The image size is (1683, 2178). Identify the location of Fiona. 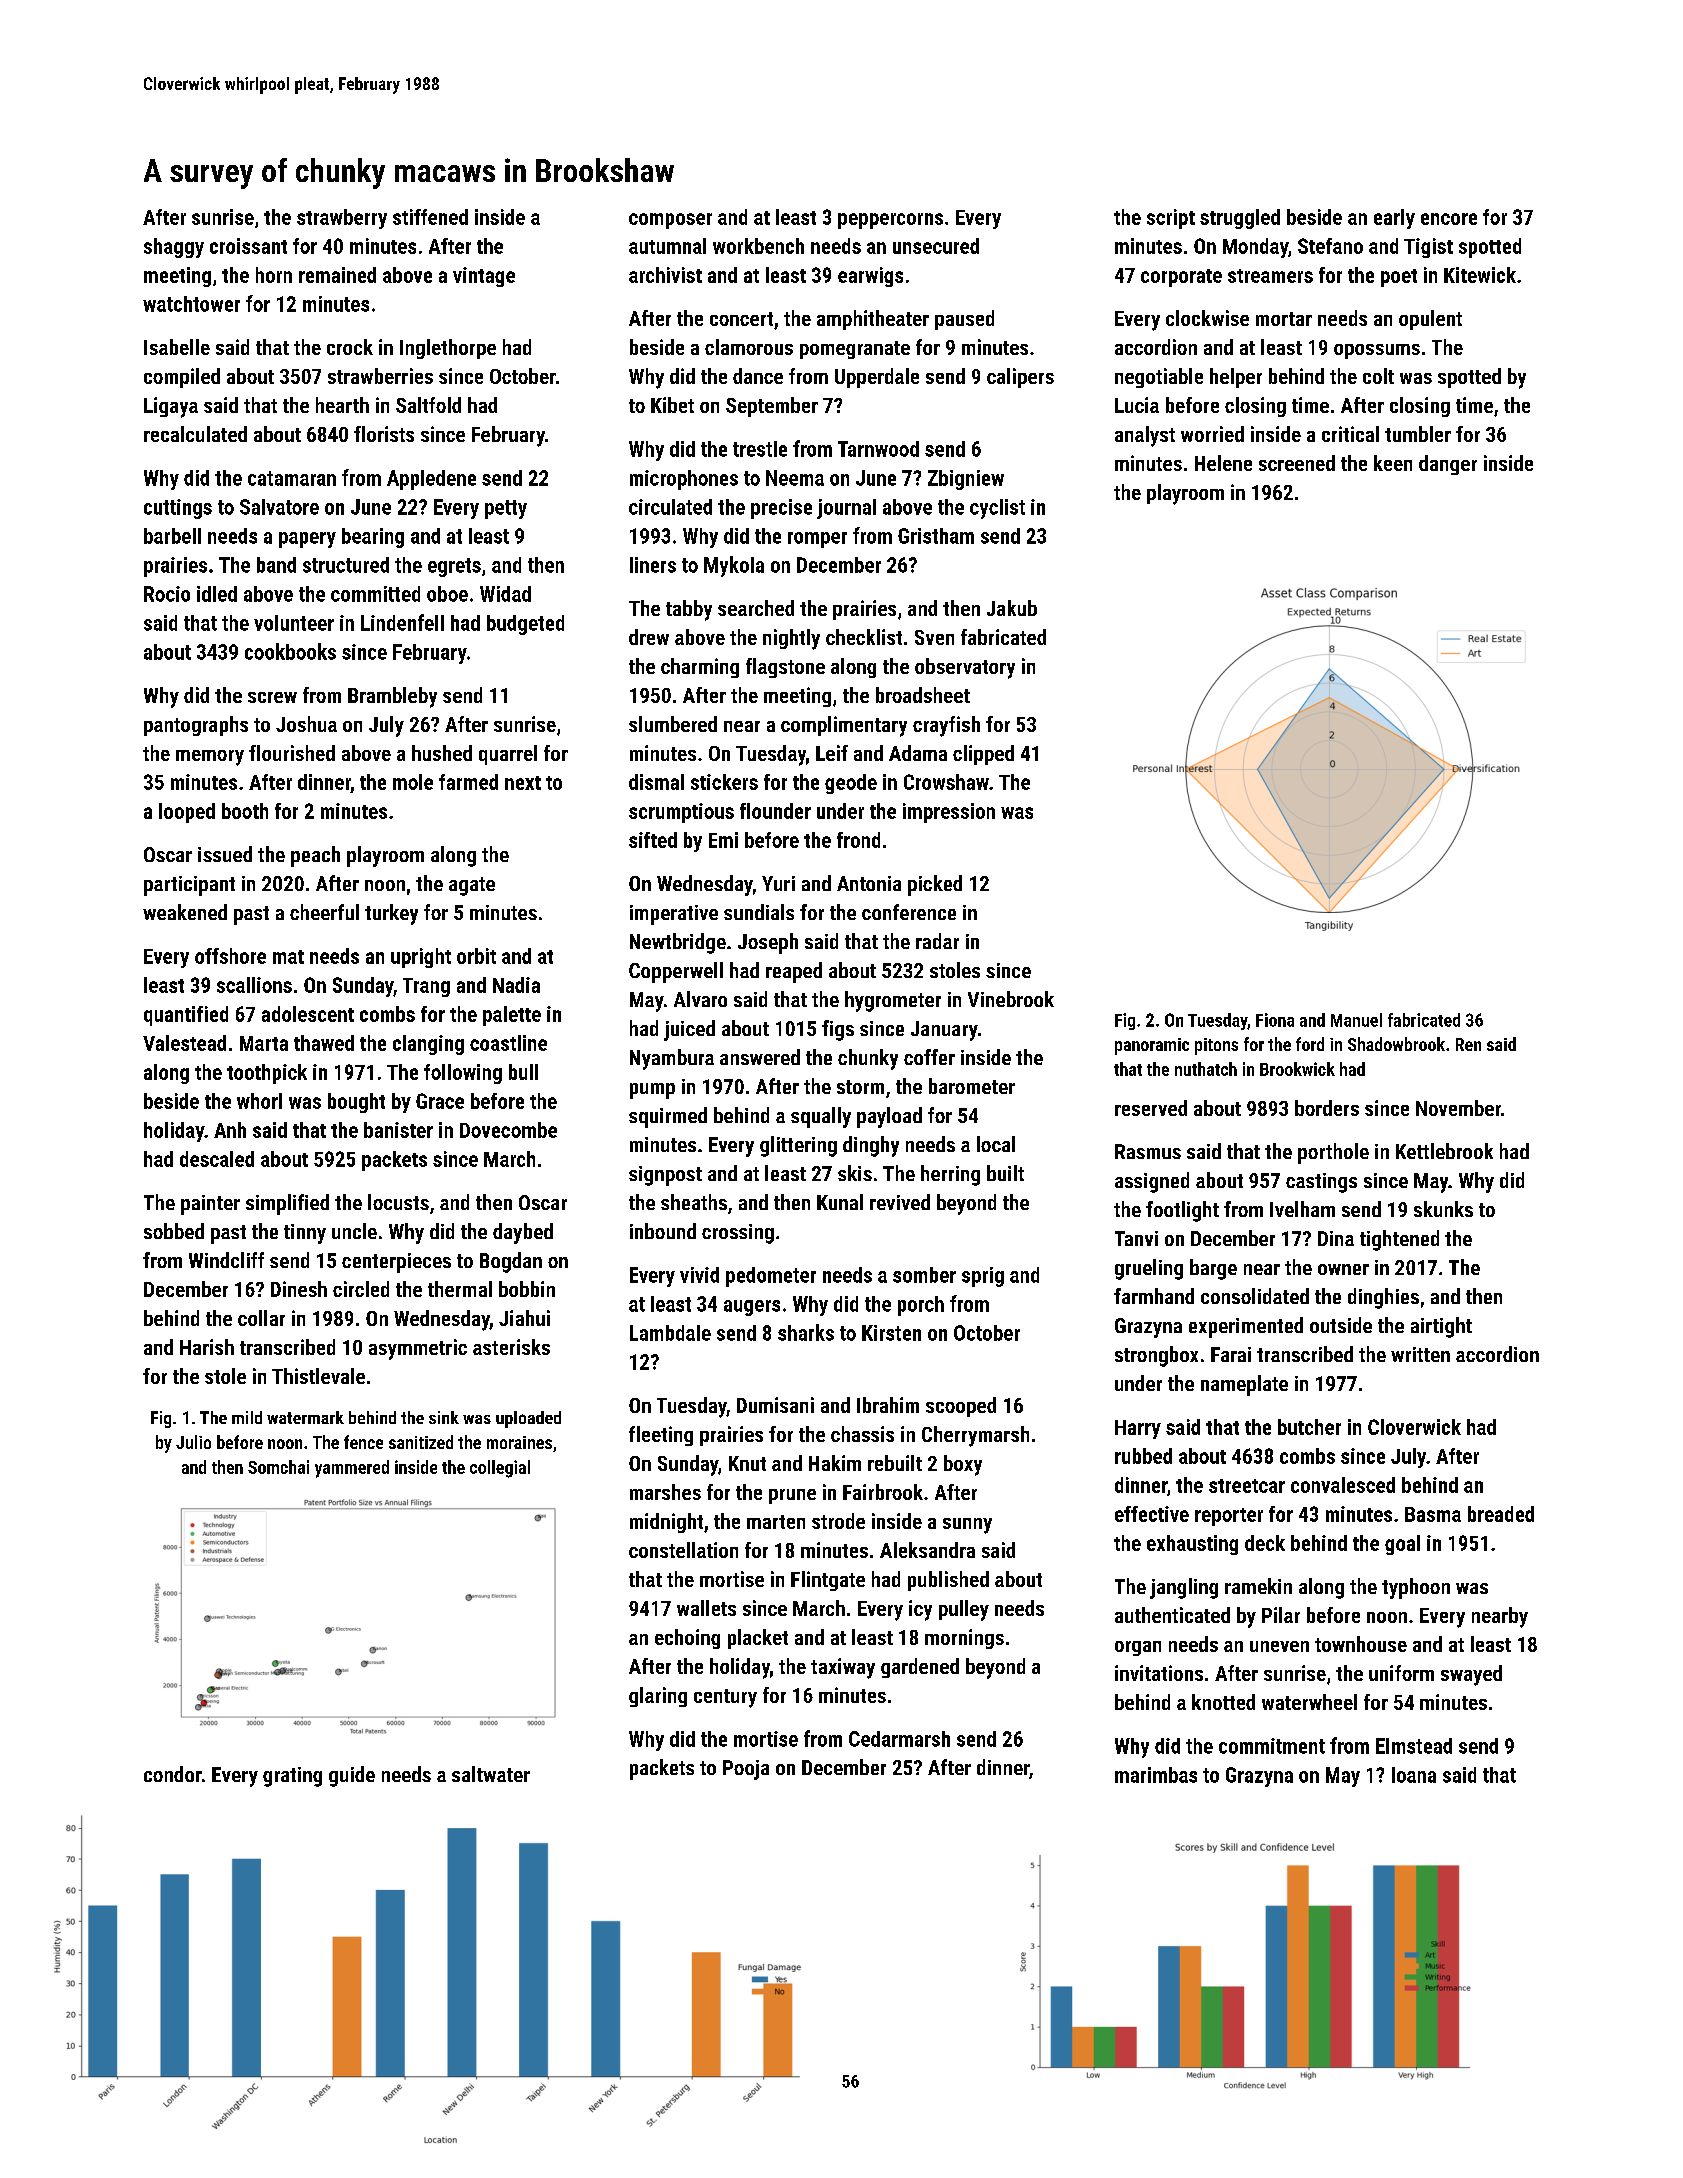
(1275, 1020).
